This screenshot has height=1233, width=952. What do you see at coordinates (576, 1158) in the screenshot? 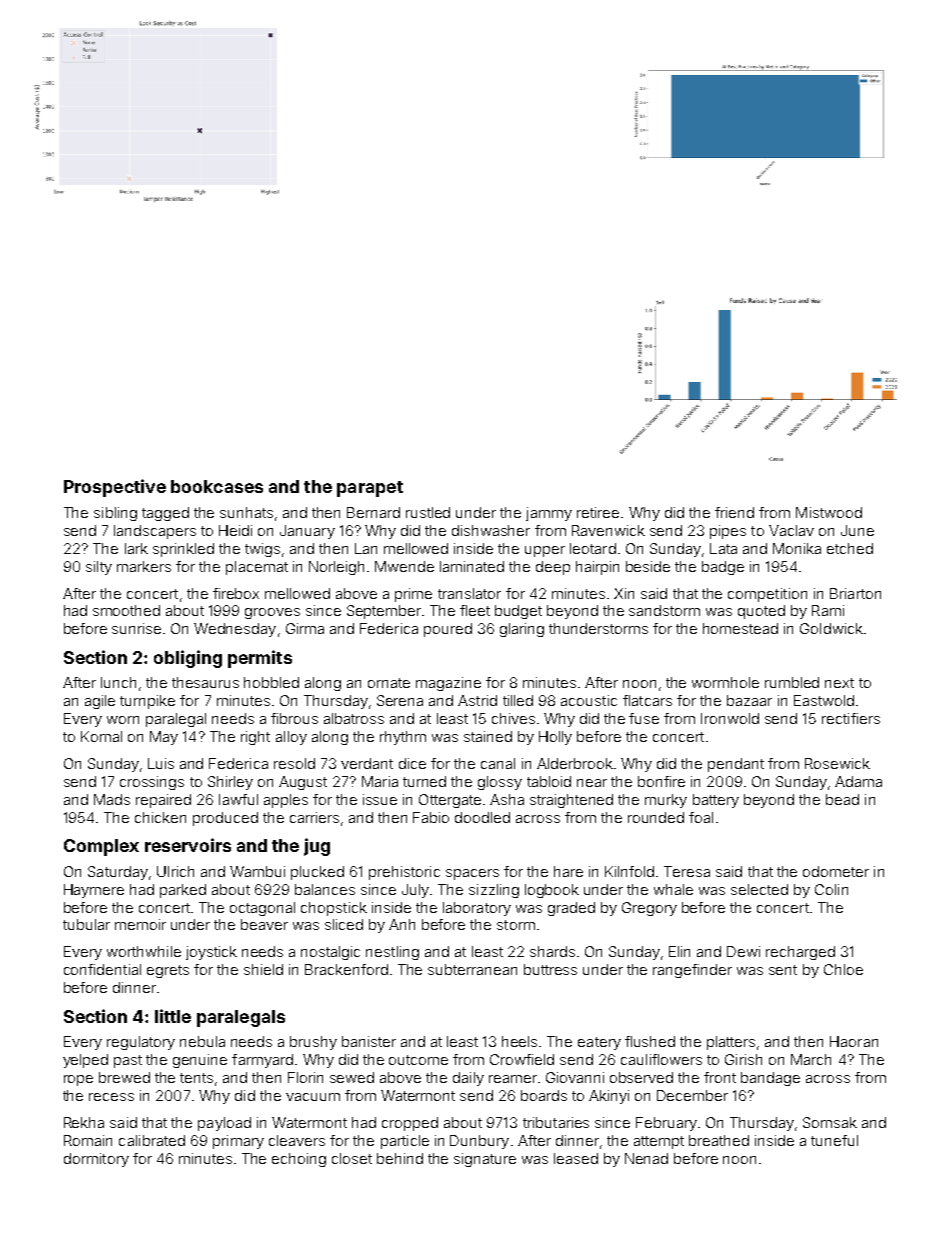
I see `leased` at bounding box center [576, 1158].
